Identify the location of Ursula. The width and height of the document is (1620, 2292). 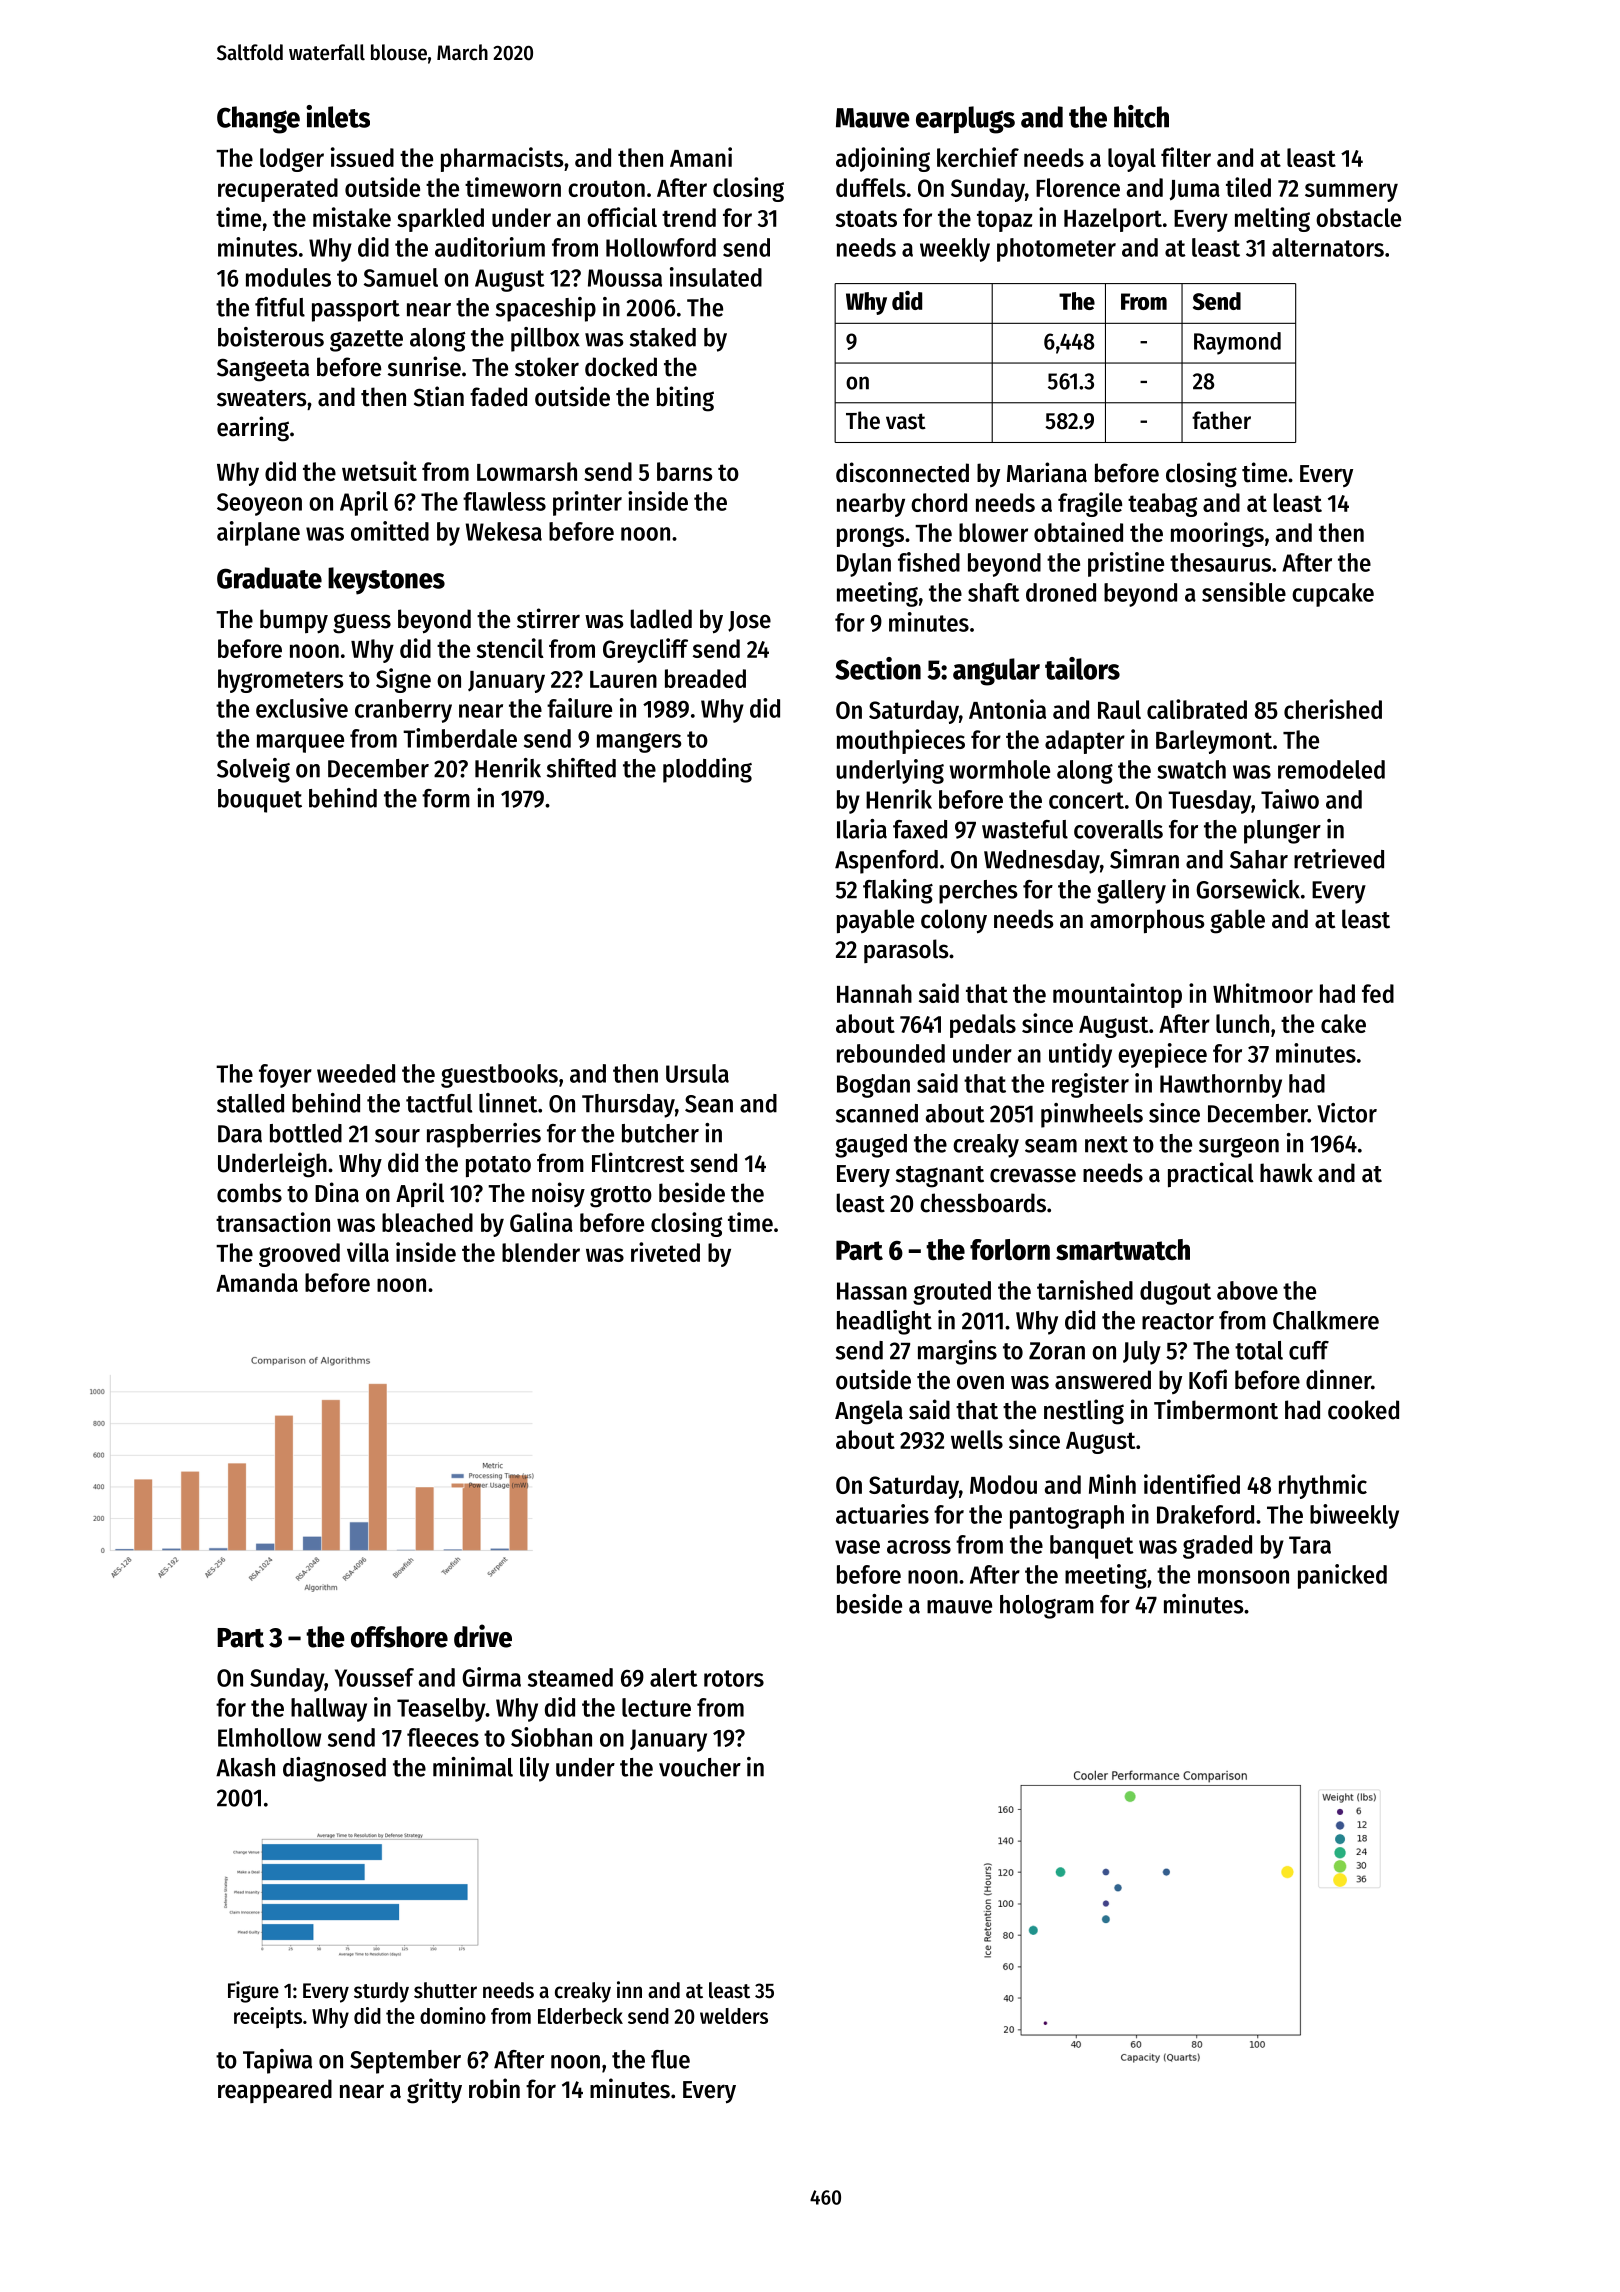
(697, 1073).
